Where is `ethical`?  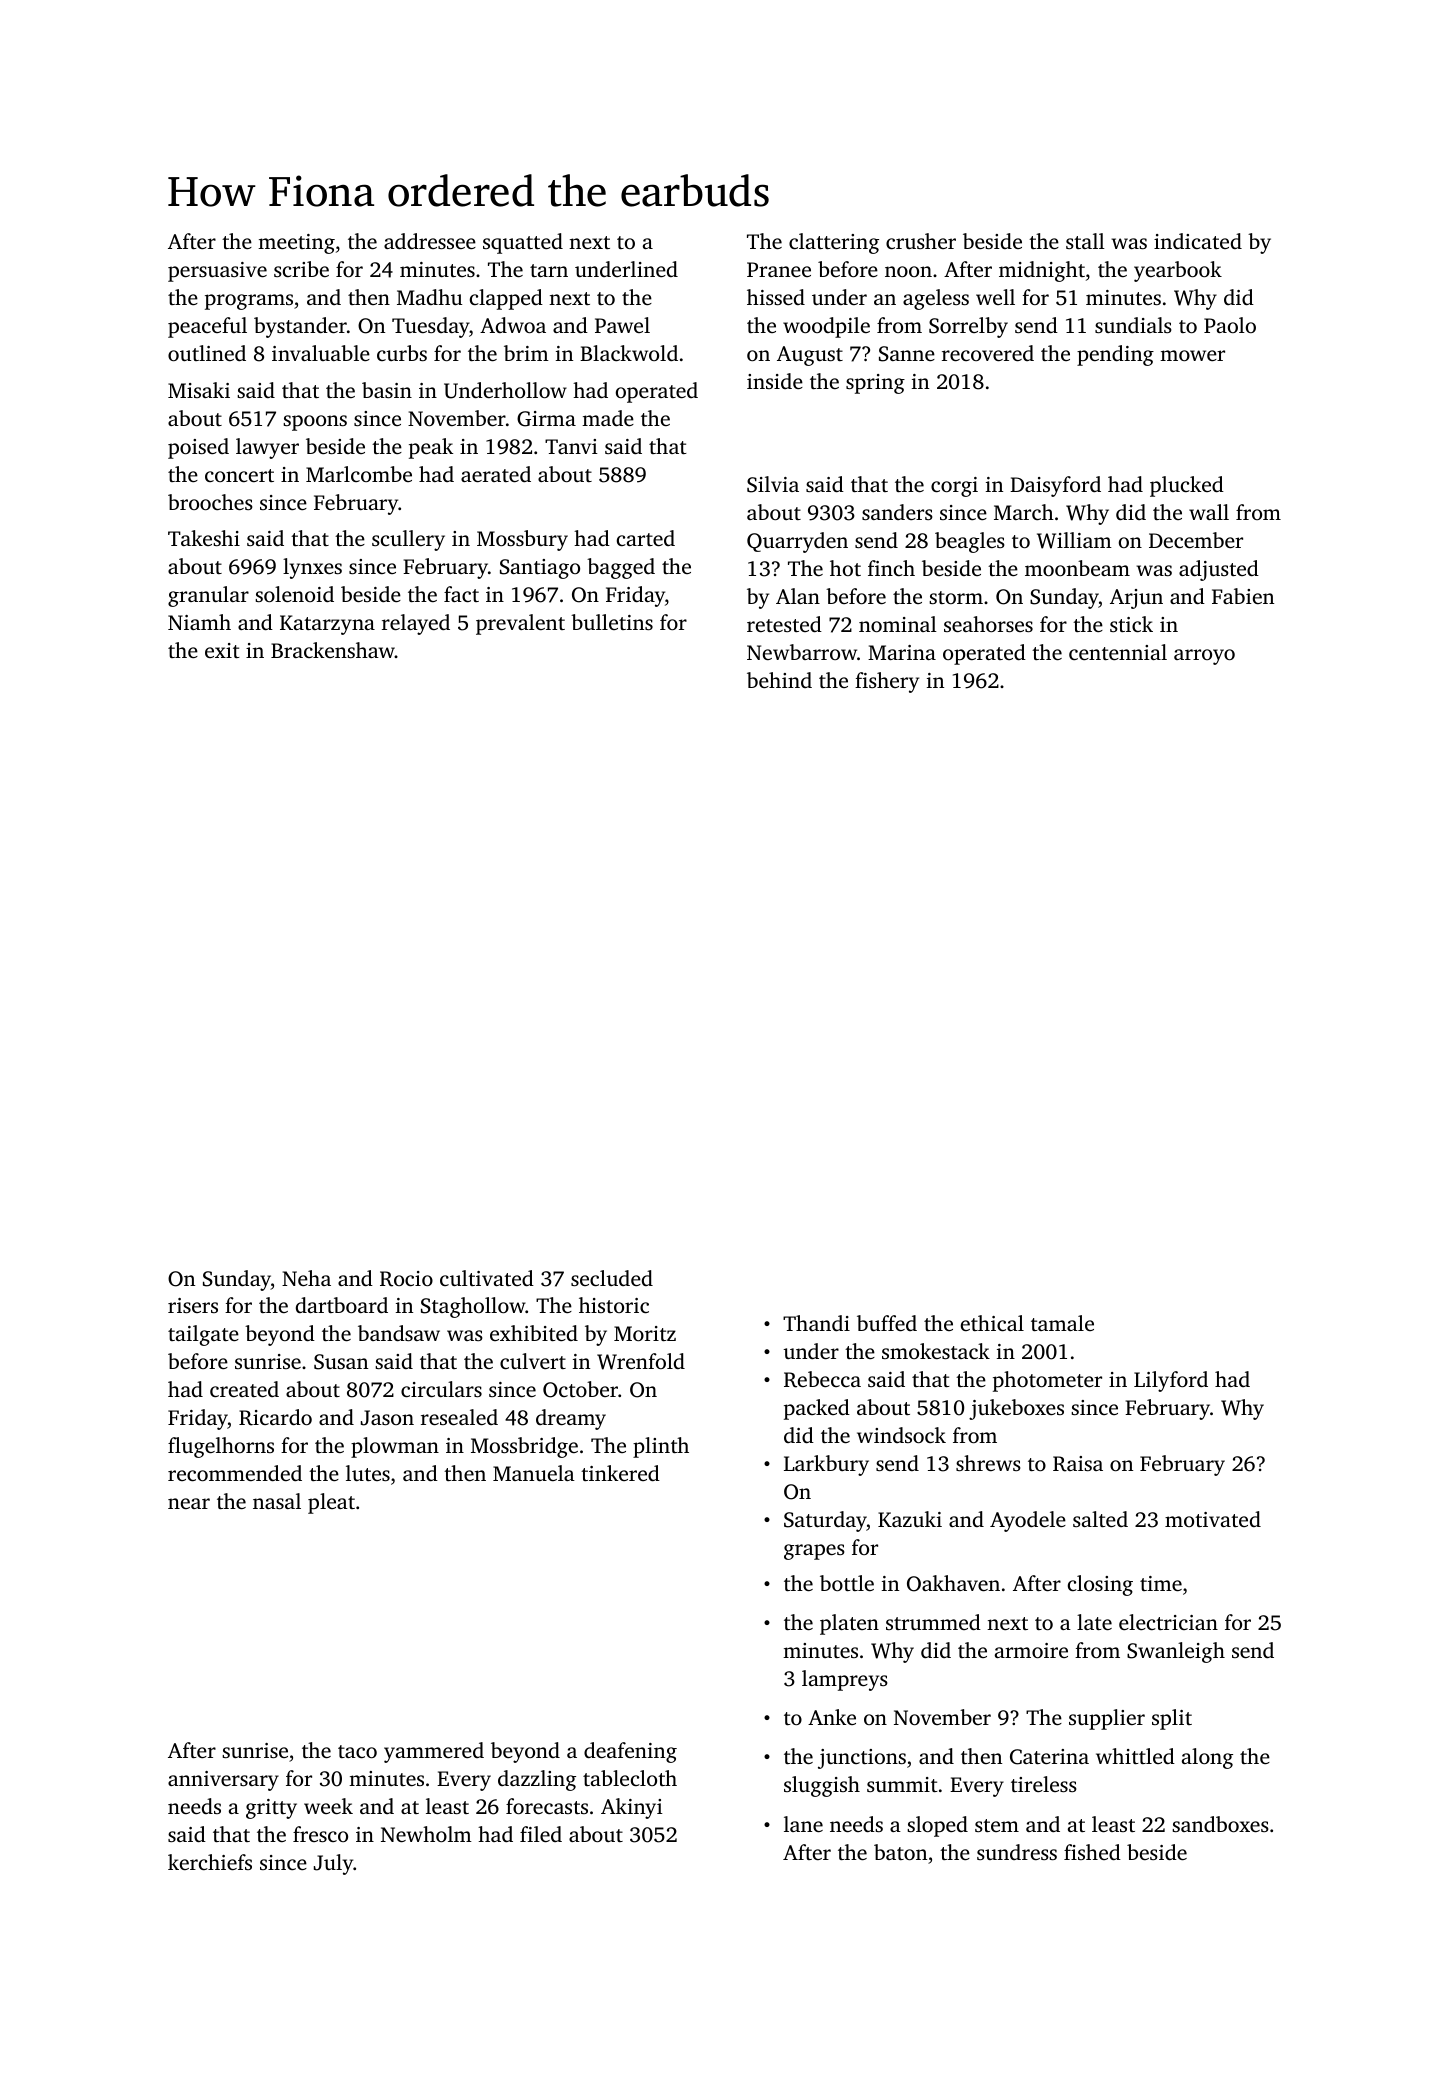
ethical is located at coordinates (992, 1323).
